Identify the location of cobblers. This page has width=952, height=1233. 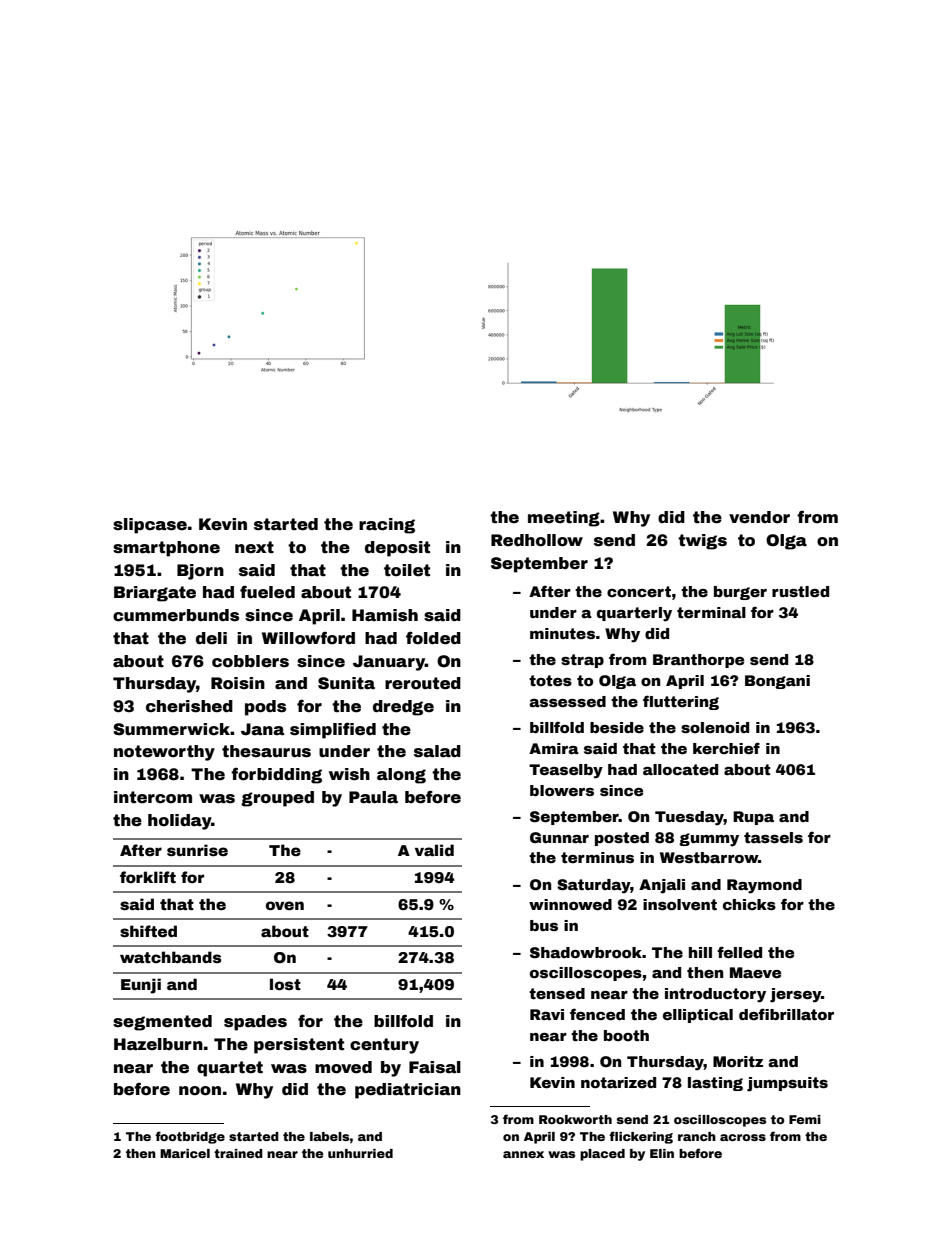
(250, 661).
